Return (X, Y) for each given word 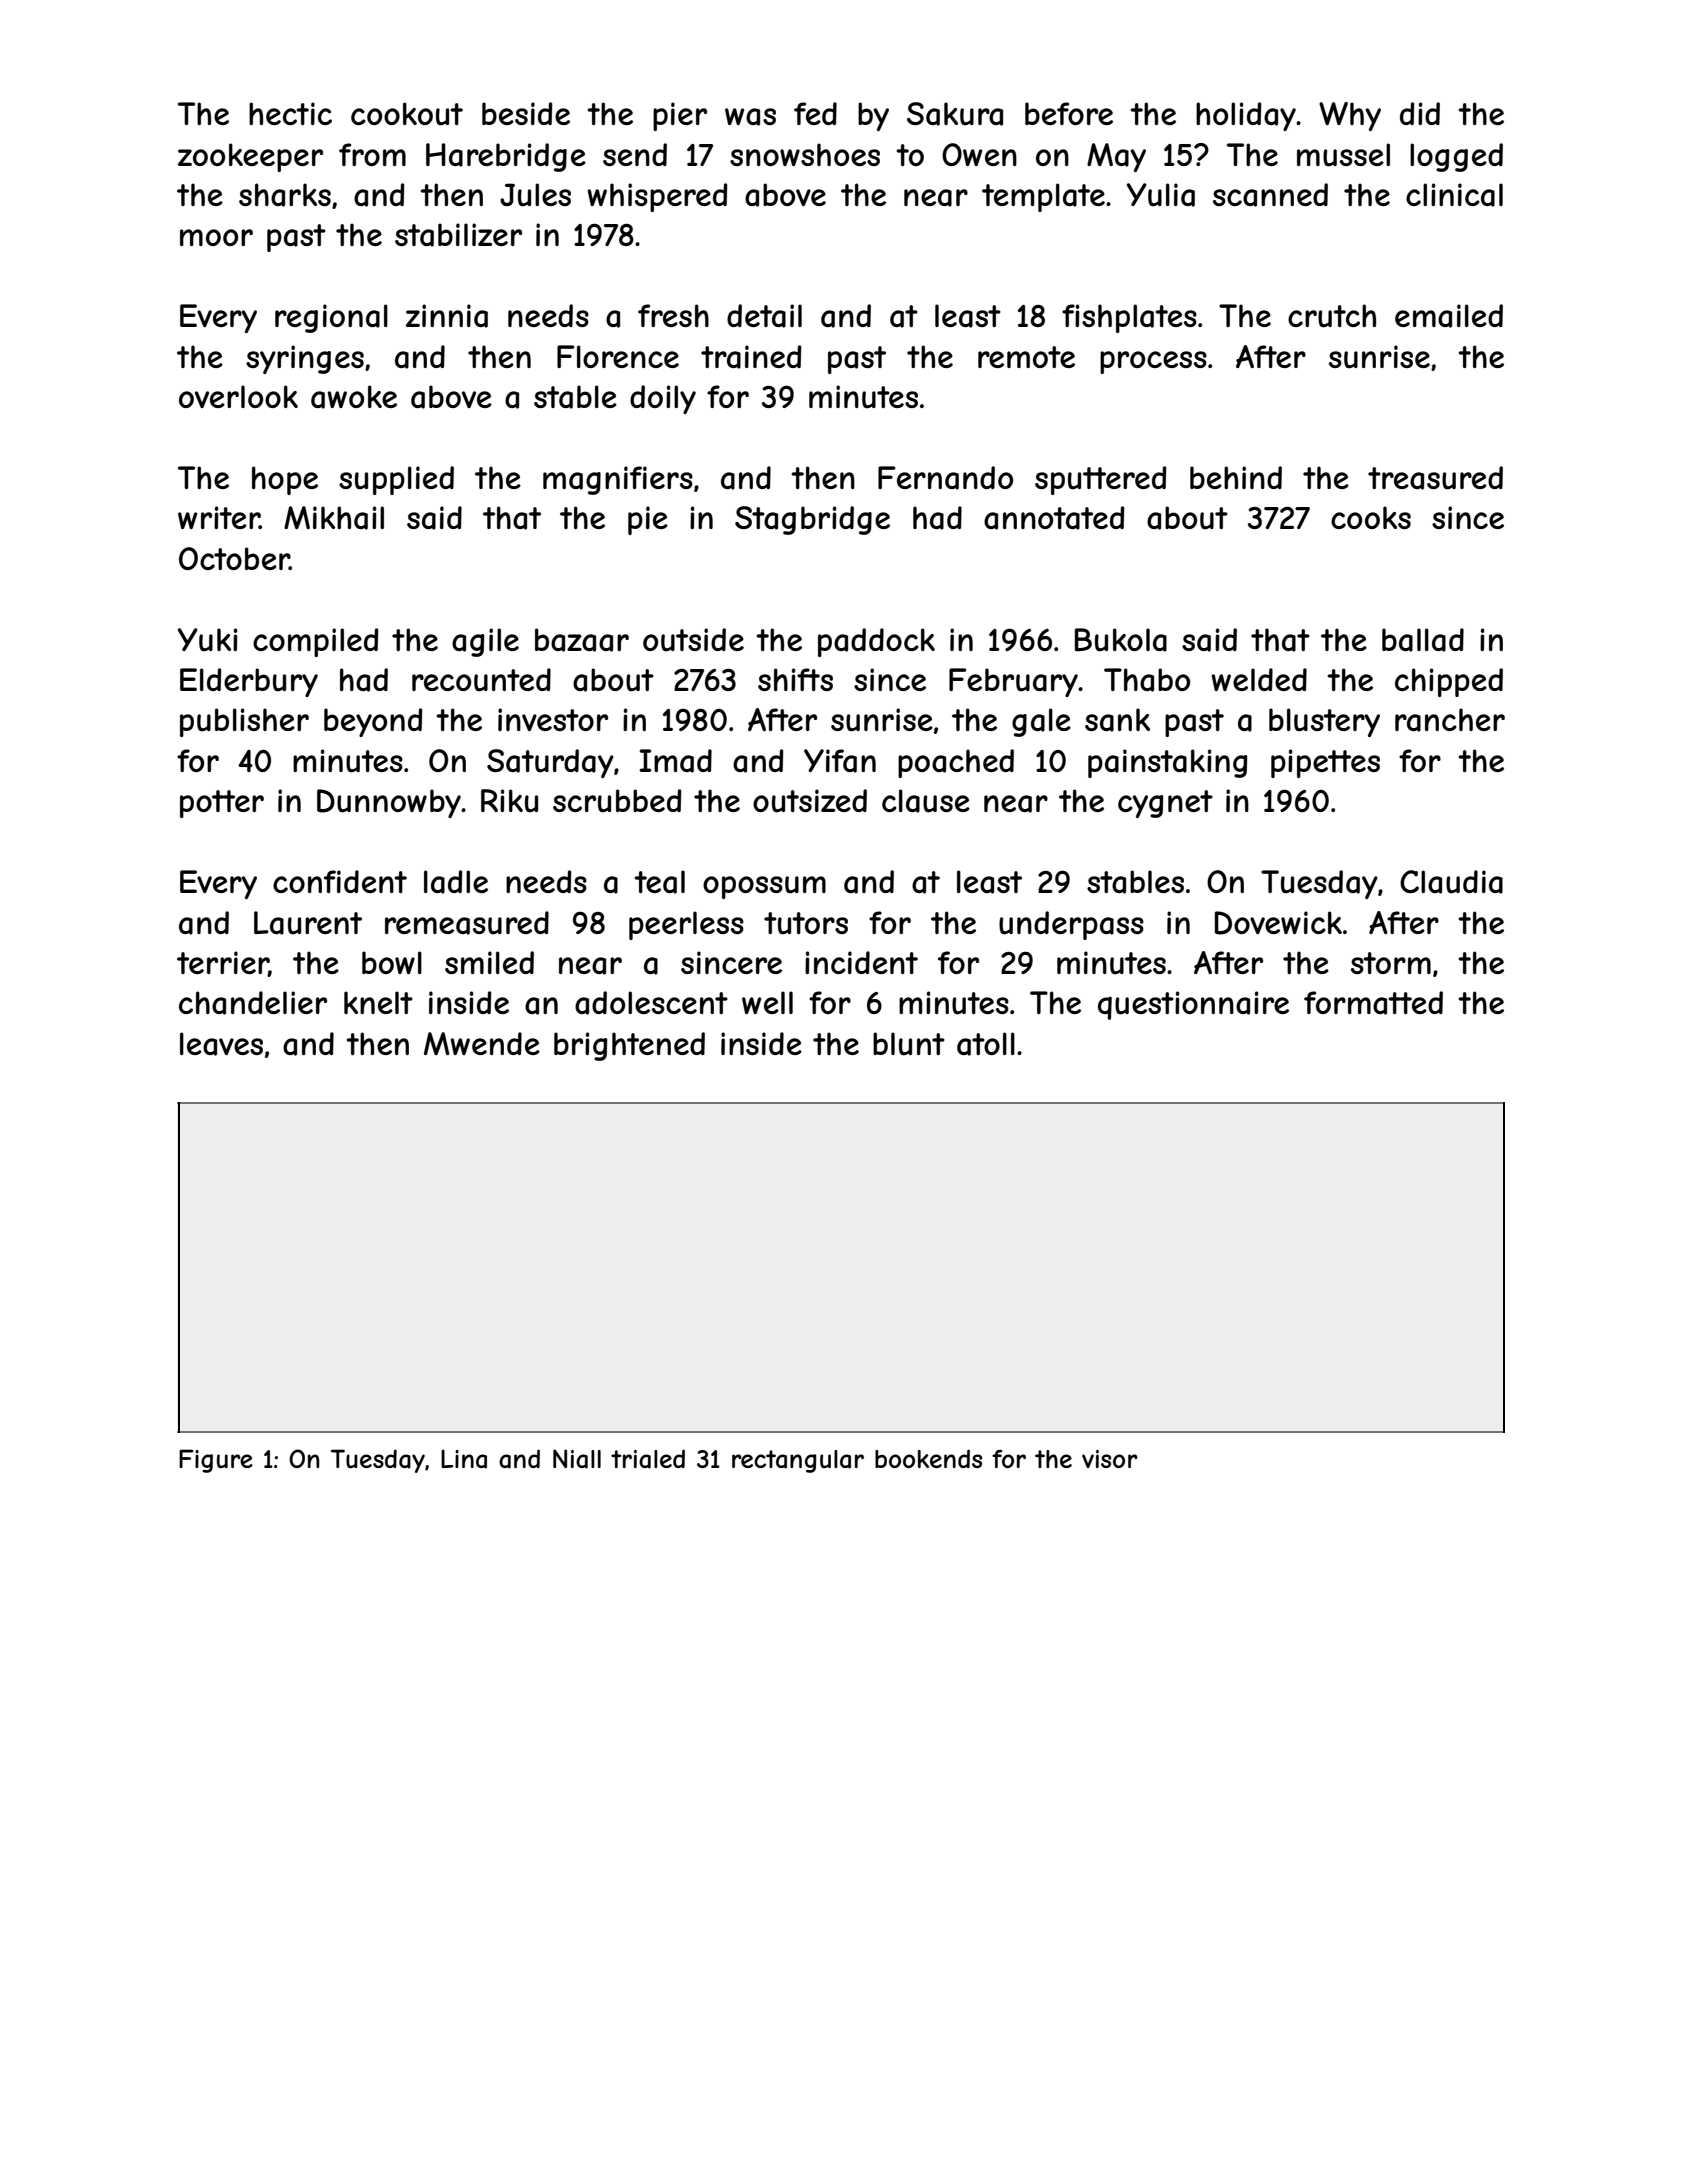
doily (663, 399)
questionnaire (1193, 1005)
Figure (216, 1461)
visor (1110, 1459)
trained (751, 357)
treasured (1435, 478)
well (767, 1002)
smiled (489, 962)
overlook (238, 396)
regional (331, 318)
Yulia (1161, 195)
